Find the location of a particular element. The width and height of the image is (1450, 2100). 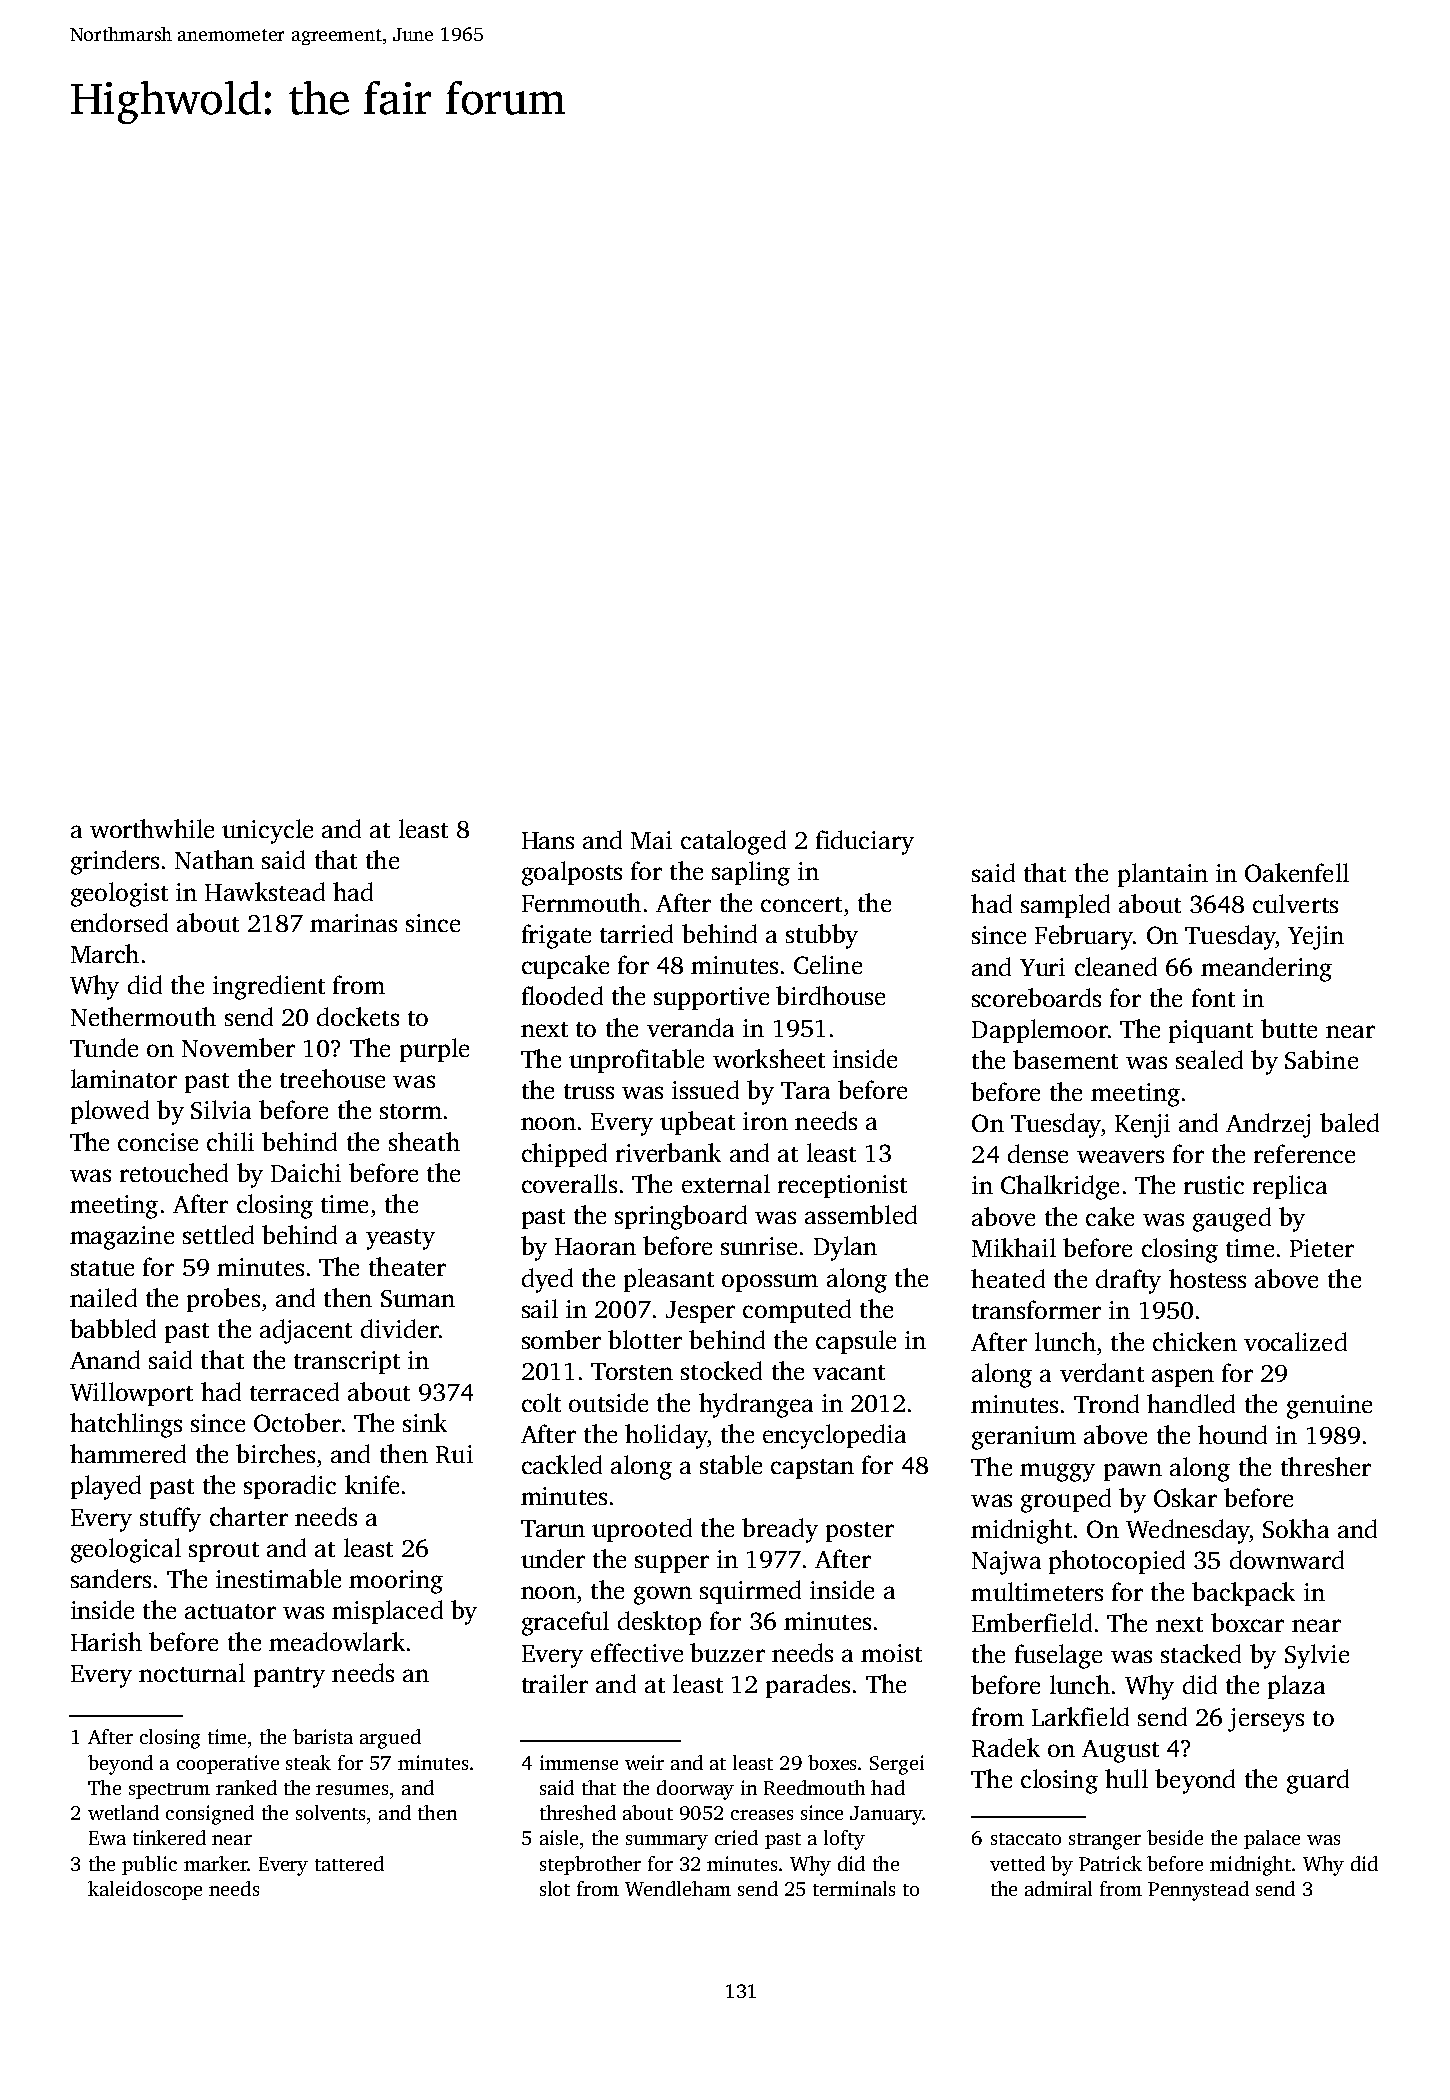

baled is located at coordinates (1349, 1122).
